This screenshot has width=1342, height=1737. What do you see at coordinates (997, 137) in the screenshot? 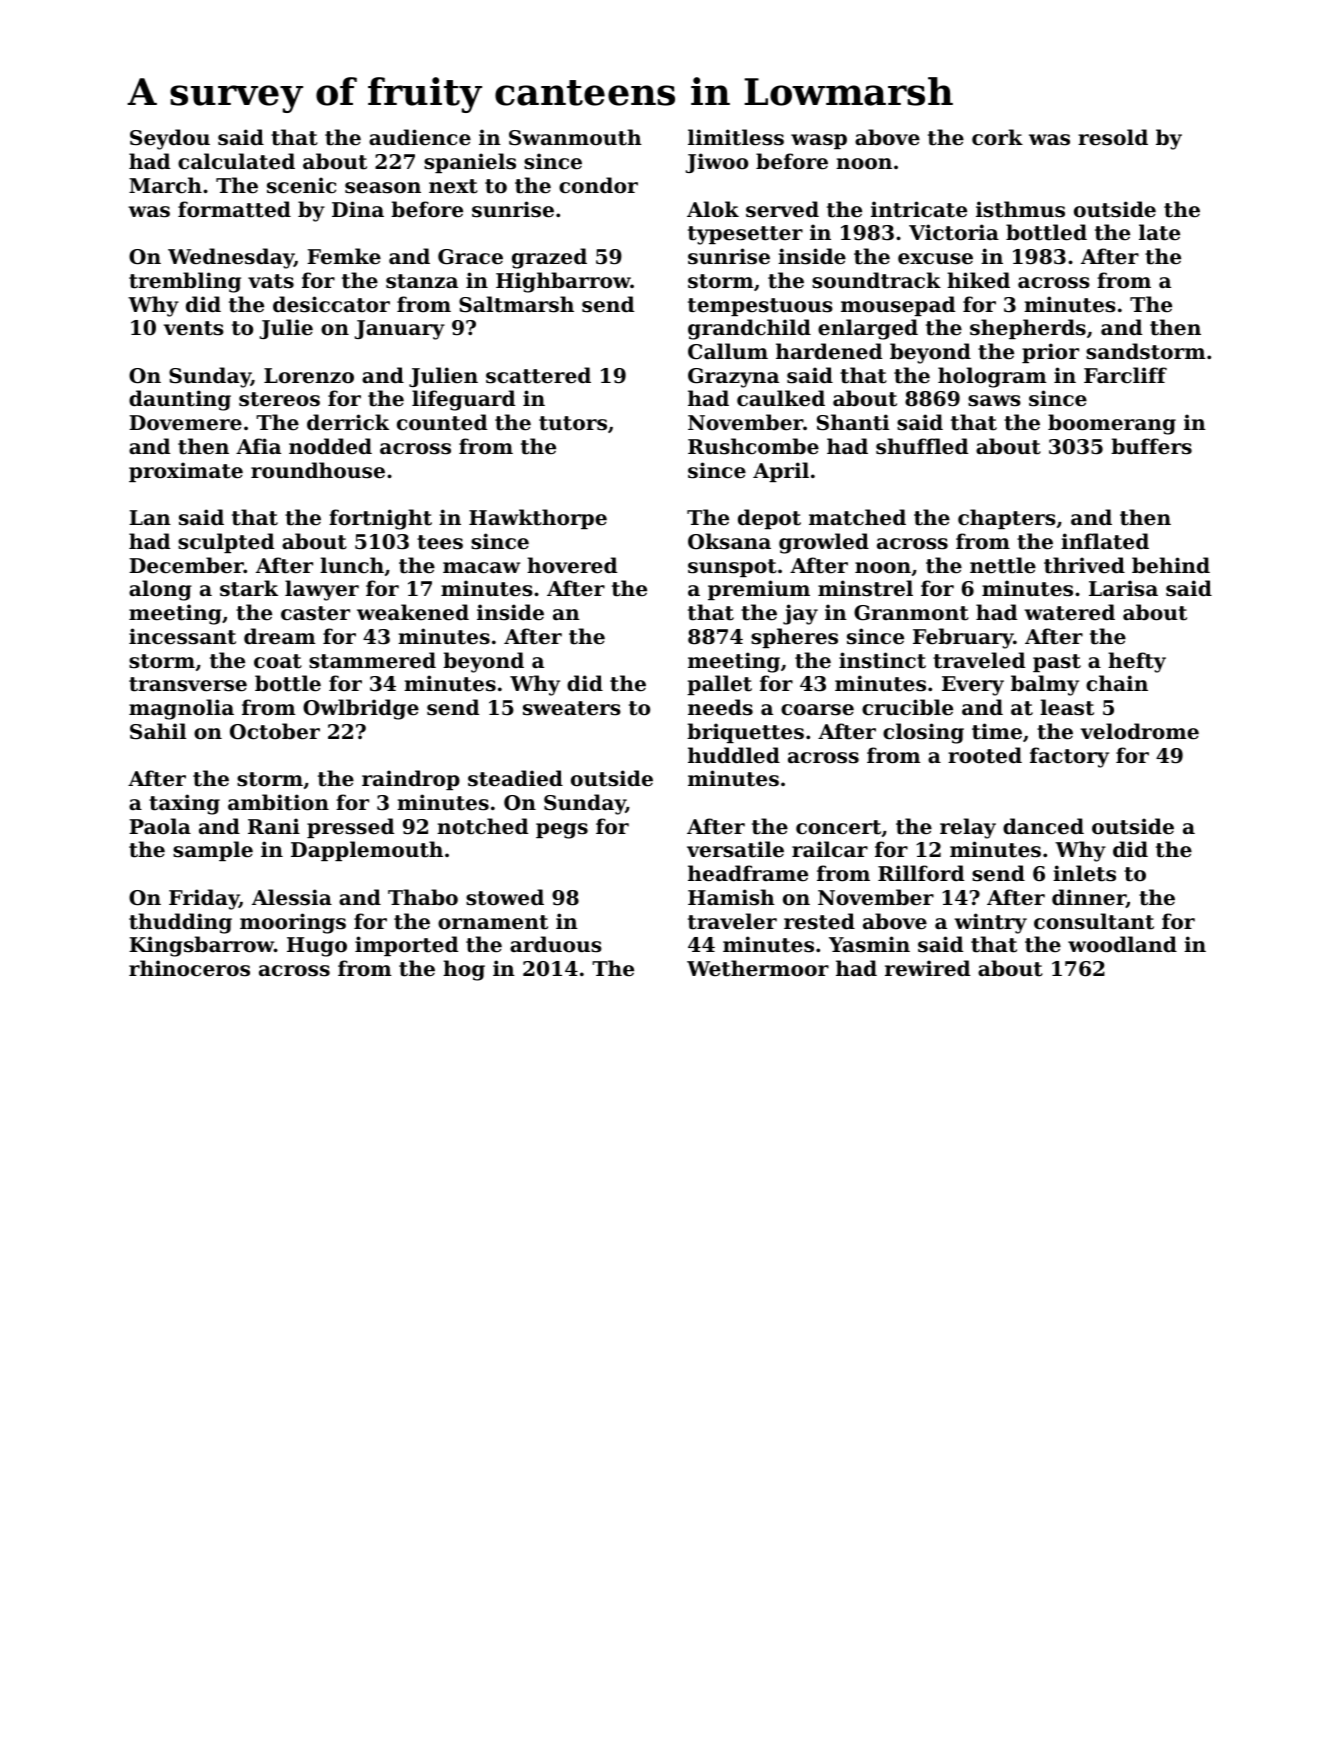
I see `cork` at bounding box center [997, 137].
